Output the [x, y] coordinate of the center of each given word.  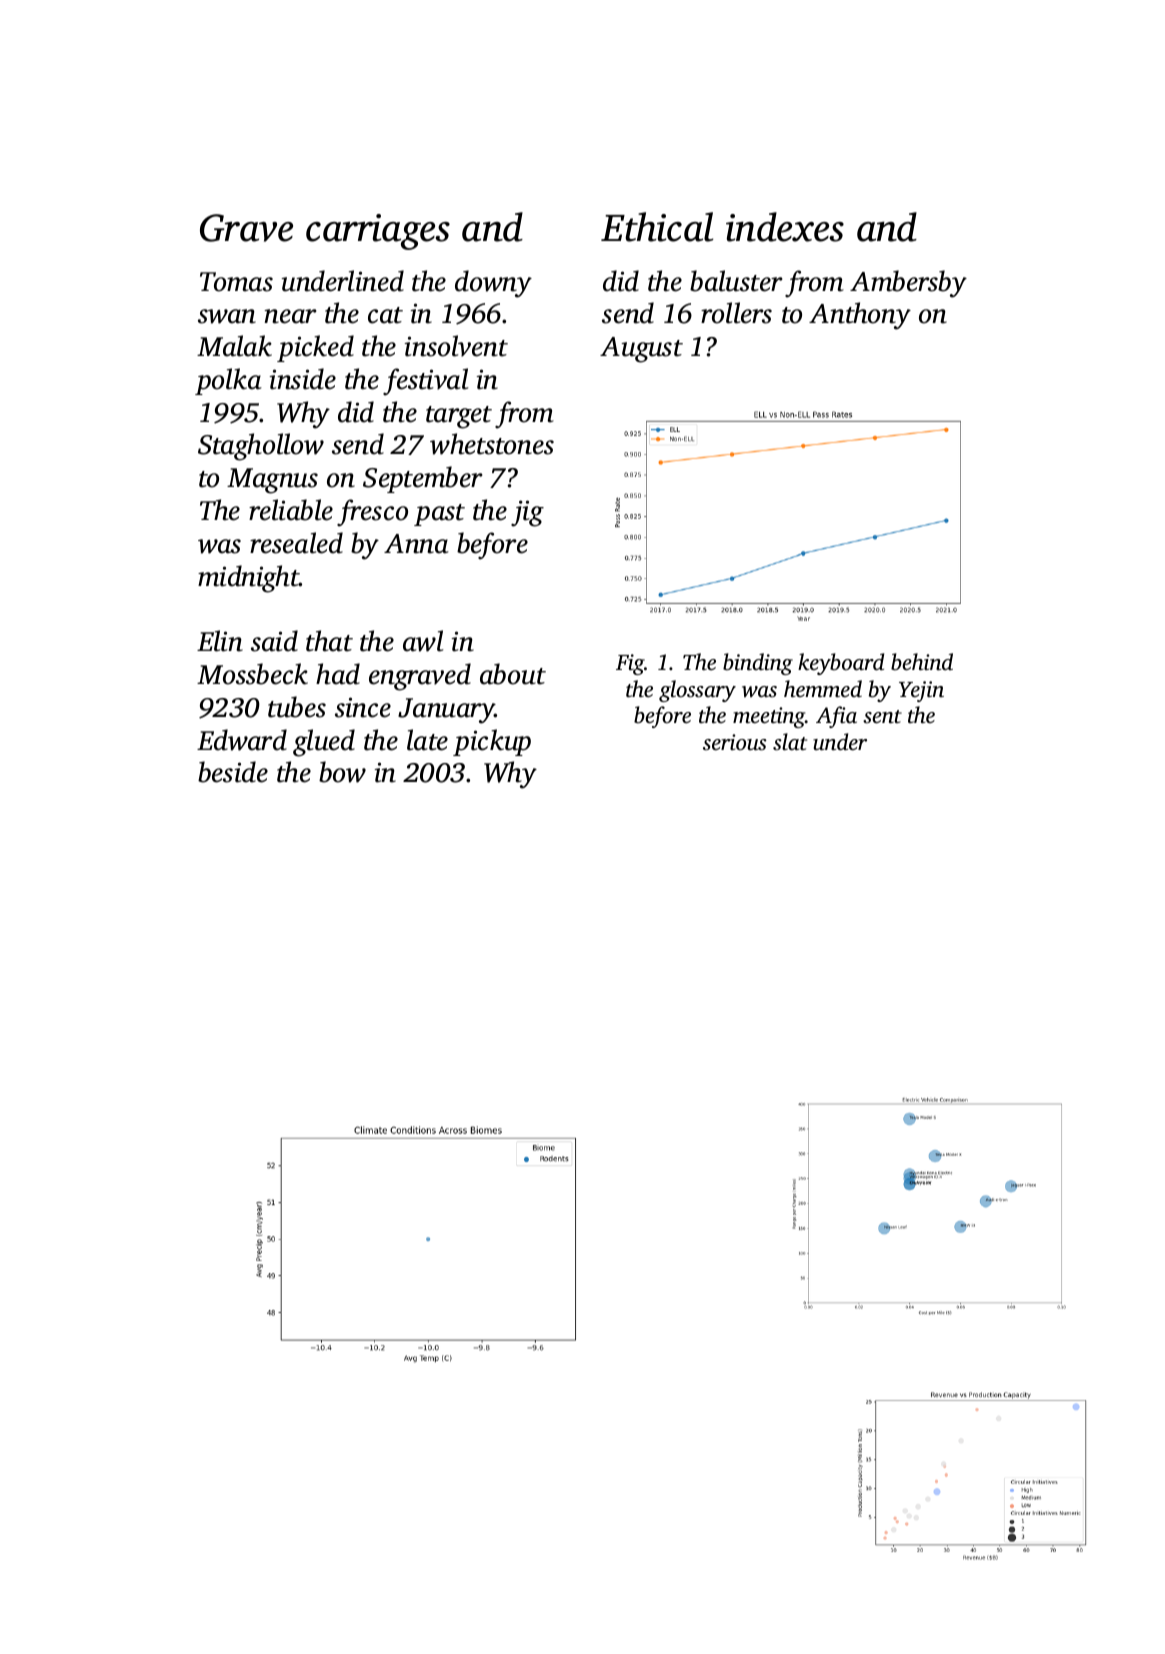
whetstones [492, 444]
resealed [296, 543]
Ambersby [908, 284]
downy [493, 284]
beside [233, 772]
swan [227, 316]
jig [527, 513]
